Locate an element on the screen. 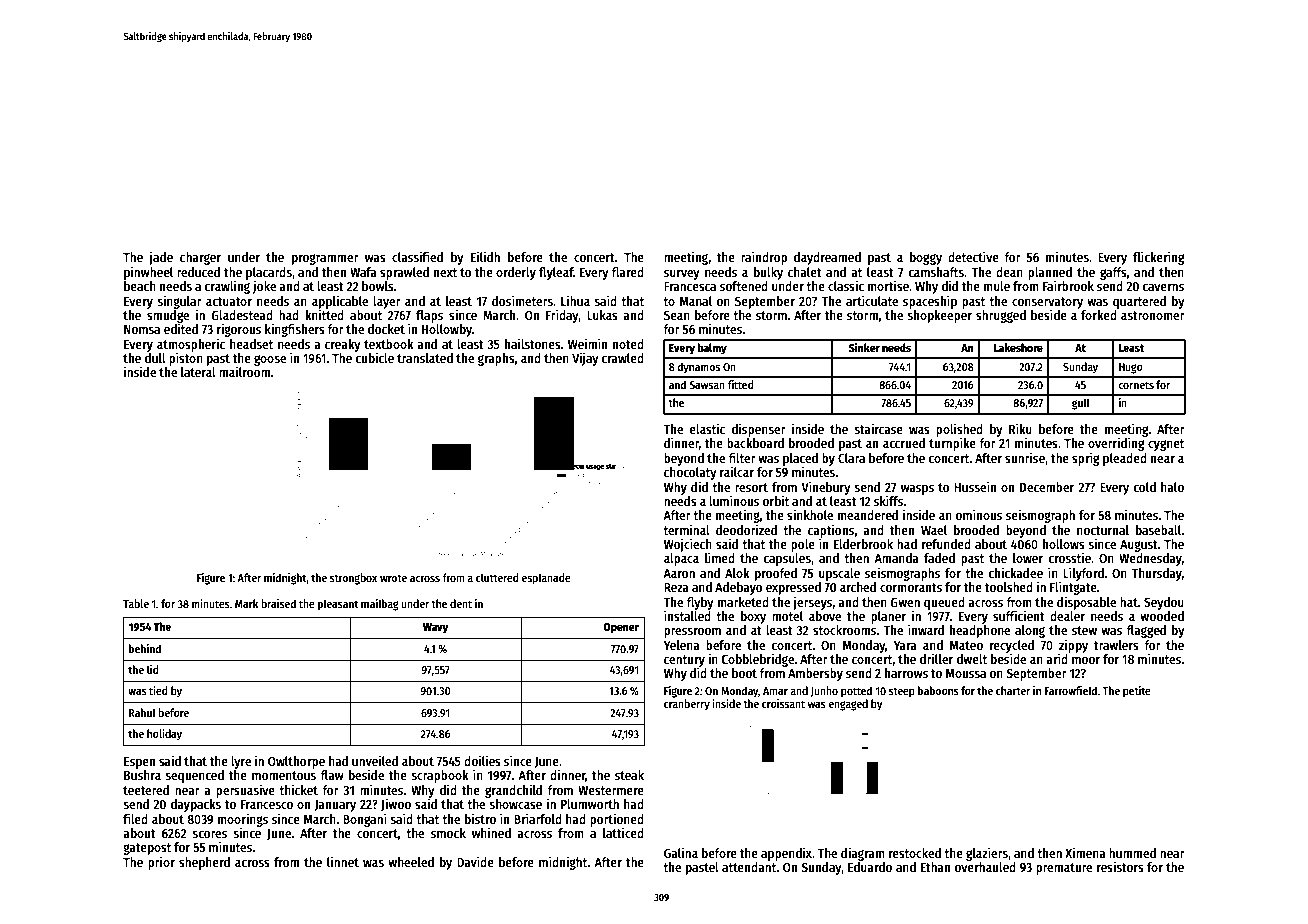  elastic is located at coordinates (707, 428).
